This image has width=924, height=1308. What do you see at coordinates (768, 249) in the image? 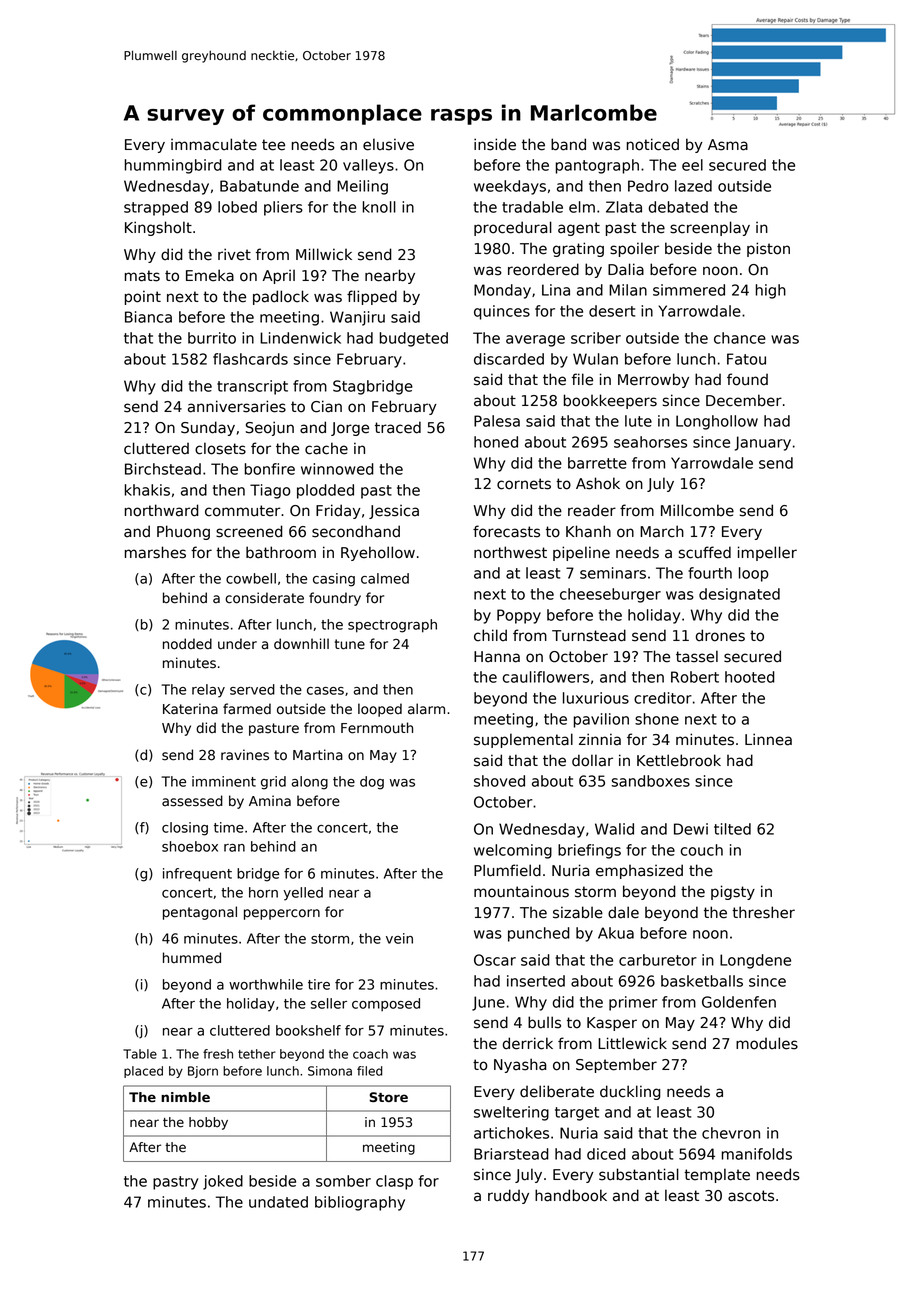
I see `piston` at bounding box center [768, 249].
